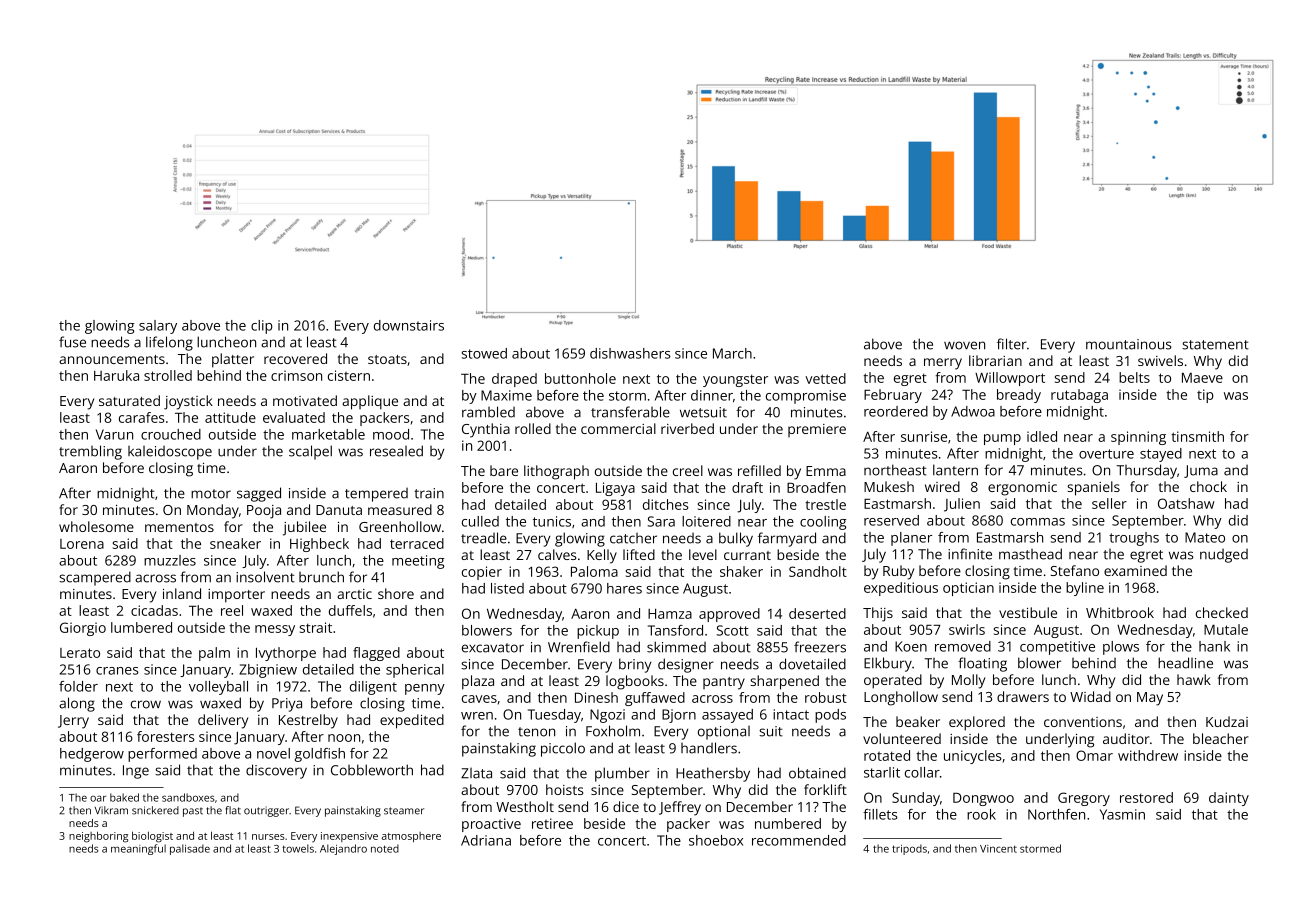 This image has height=924, width=1308. I want to click on meaningful, so click(138, 849).
